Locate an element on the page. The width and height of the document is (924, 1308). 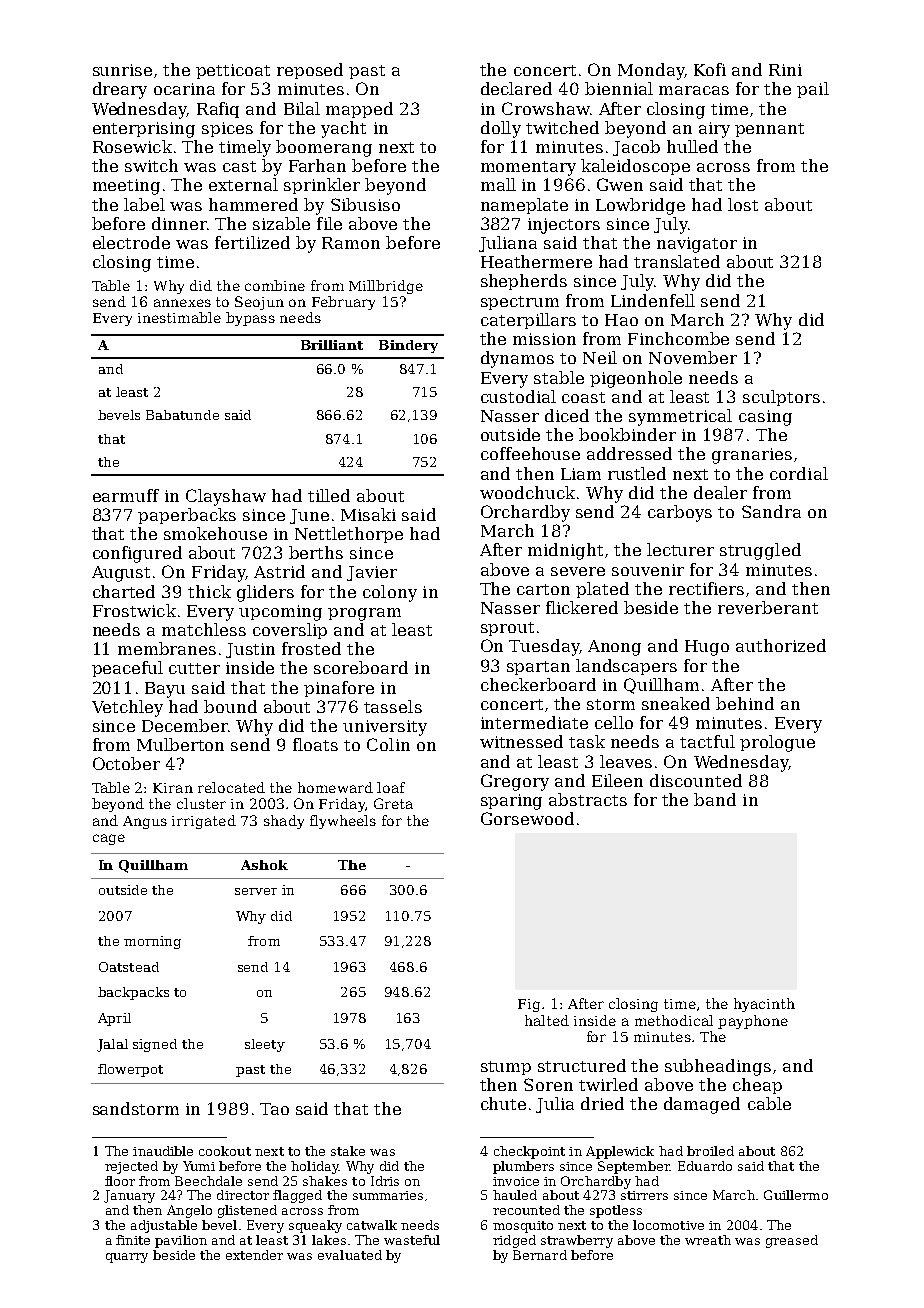
squeaky is located at coordinates (315, 1226).
